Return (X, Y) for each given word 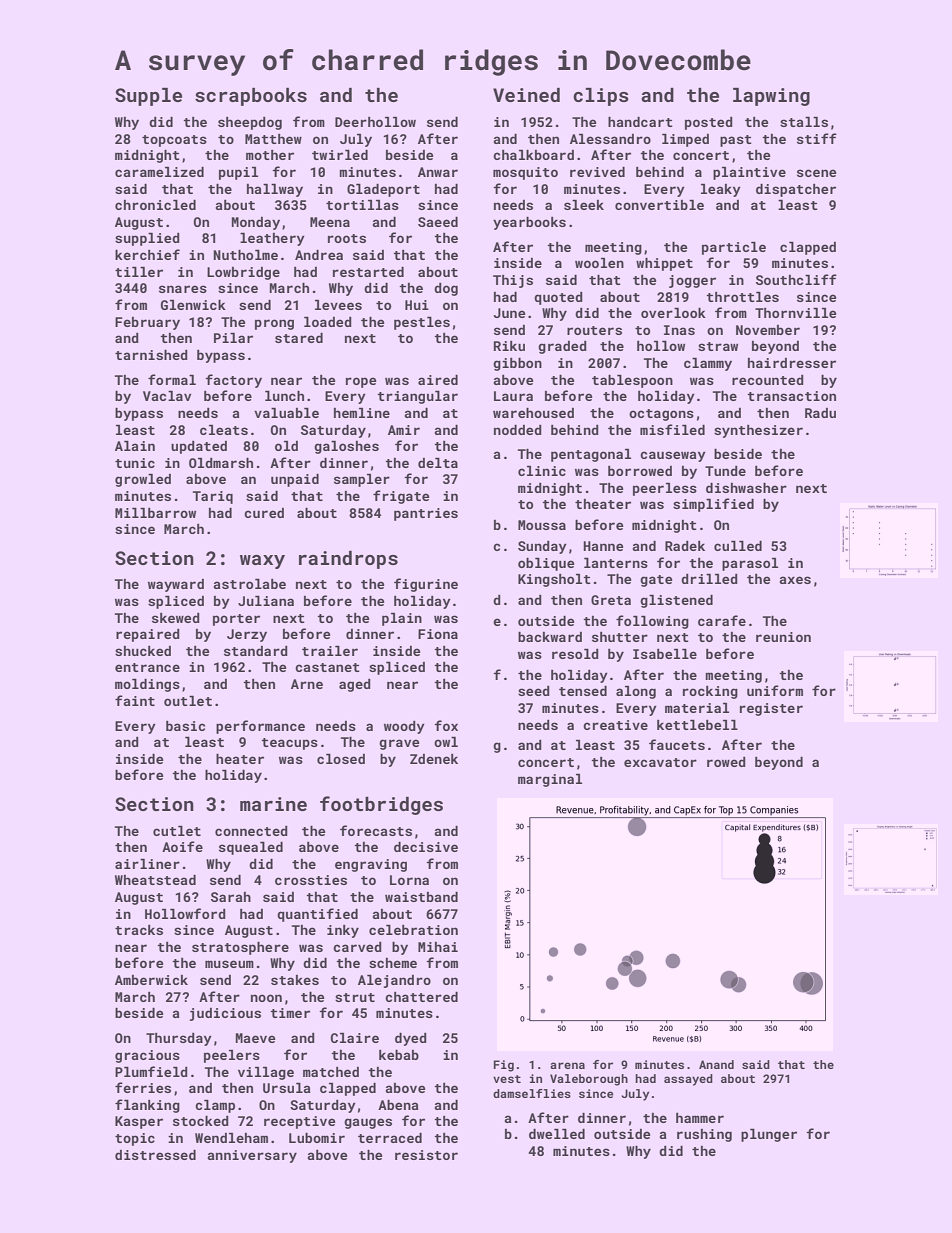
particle (734, 248)
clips (601, 97)
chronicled (155, 204)
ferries (143, 1087)
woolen (599, 262)
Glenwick (193, 304)
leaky (721, 190)
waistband (421, 897)
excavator (660, 762)
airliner (147, 863)
